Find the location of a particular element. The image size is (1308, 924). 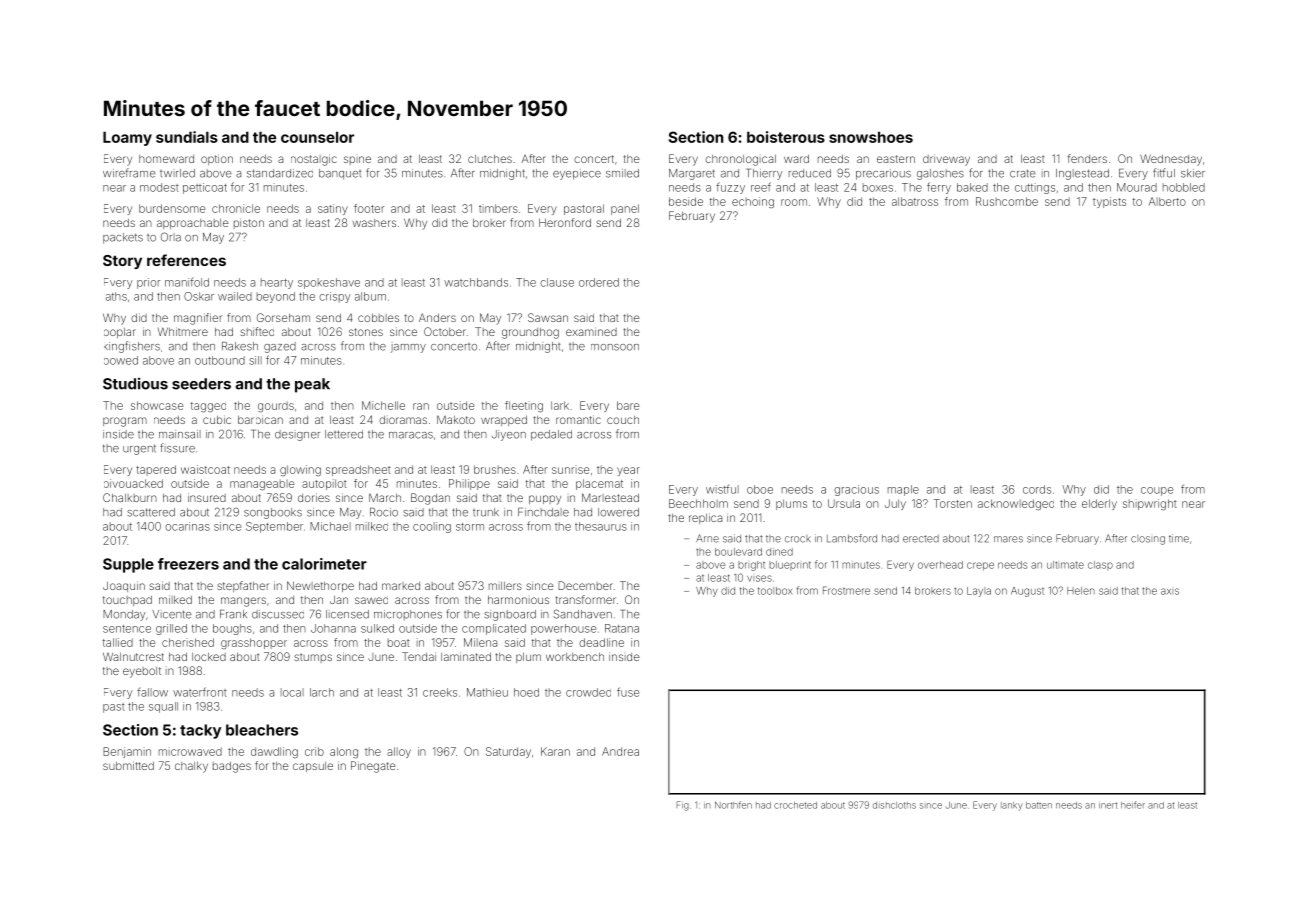

August is located at coordinates (1027, 592).
